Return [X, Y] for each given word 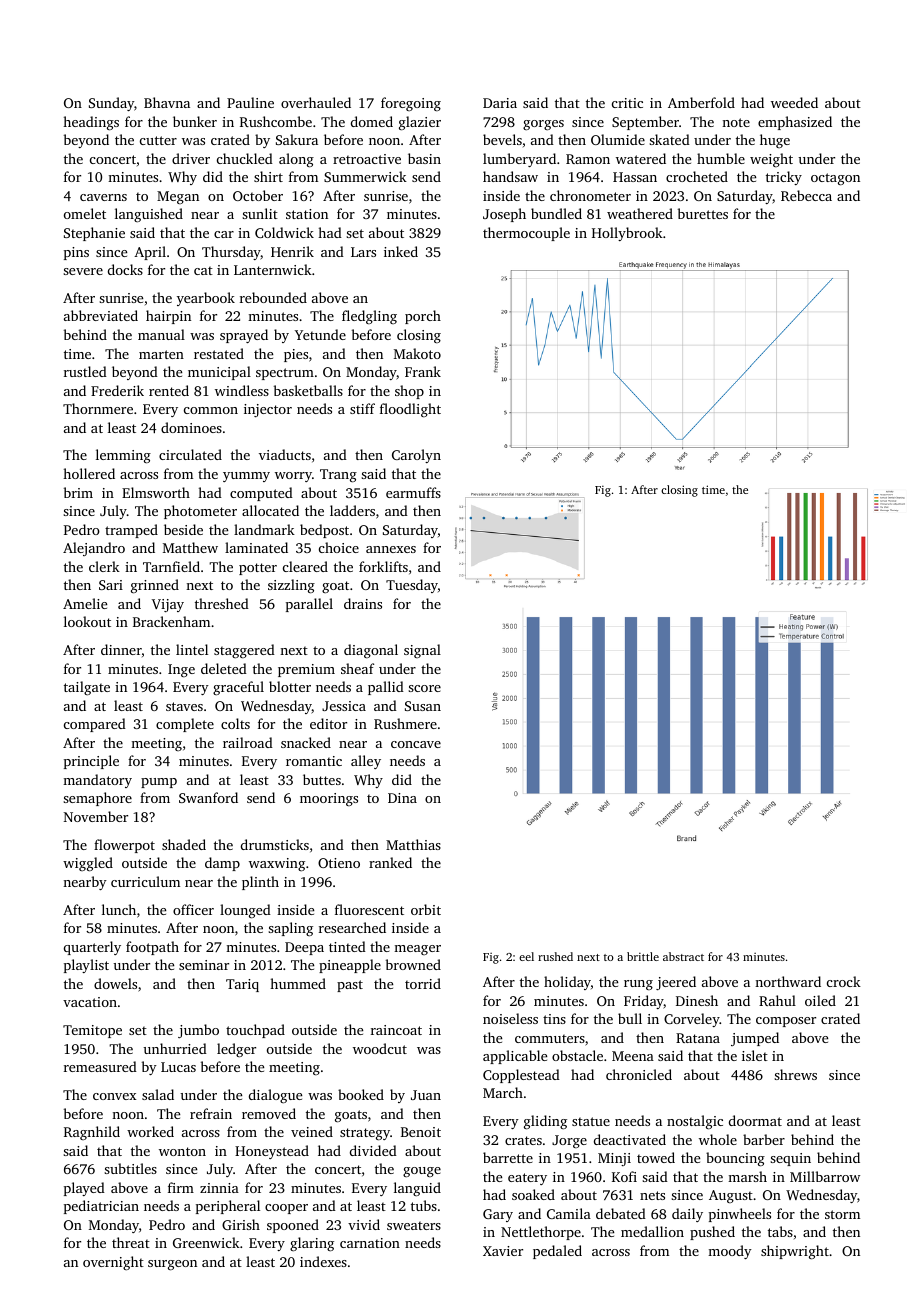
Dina [402, 798]
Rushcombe [276, 121]
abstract [683, 956]
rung [638, 985]
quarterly [92, 948]
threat [131, 1242]
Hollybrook [627, 234]
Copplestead [521, 1076]
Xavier [503, 1251]
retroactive [367, 159]
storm [842, 1214]
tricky [784, 178]
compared [95, 725]
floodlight [410, 410]
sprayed [244, 336]
